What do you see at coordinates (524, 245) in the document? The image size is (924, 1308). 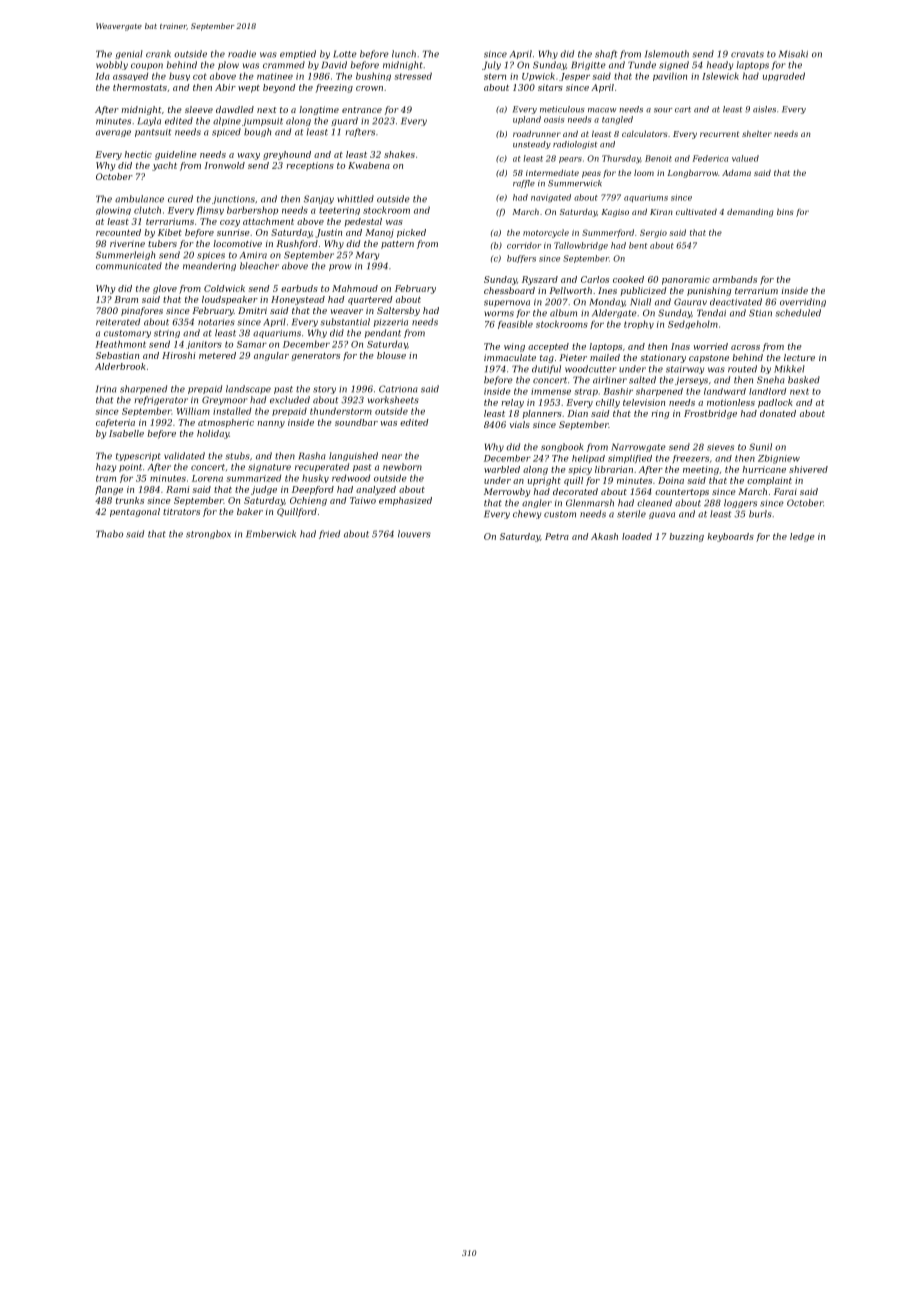 I see `corridor` at bounding box center [524, 245].
